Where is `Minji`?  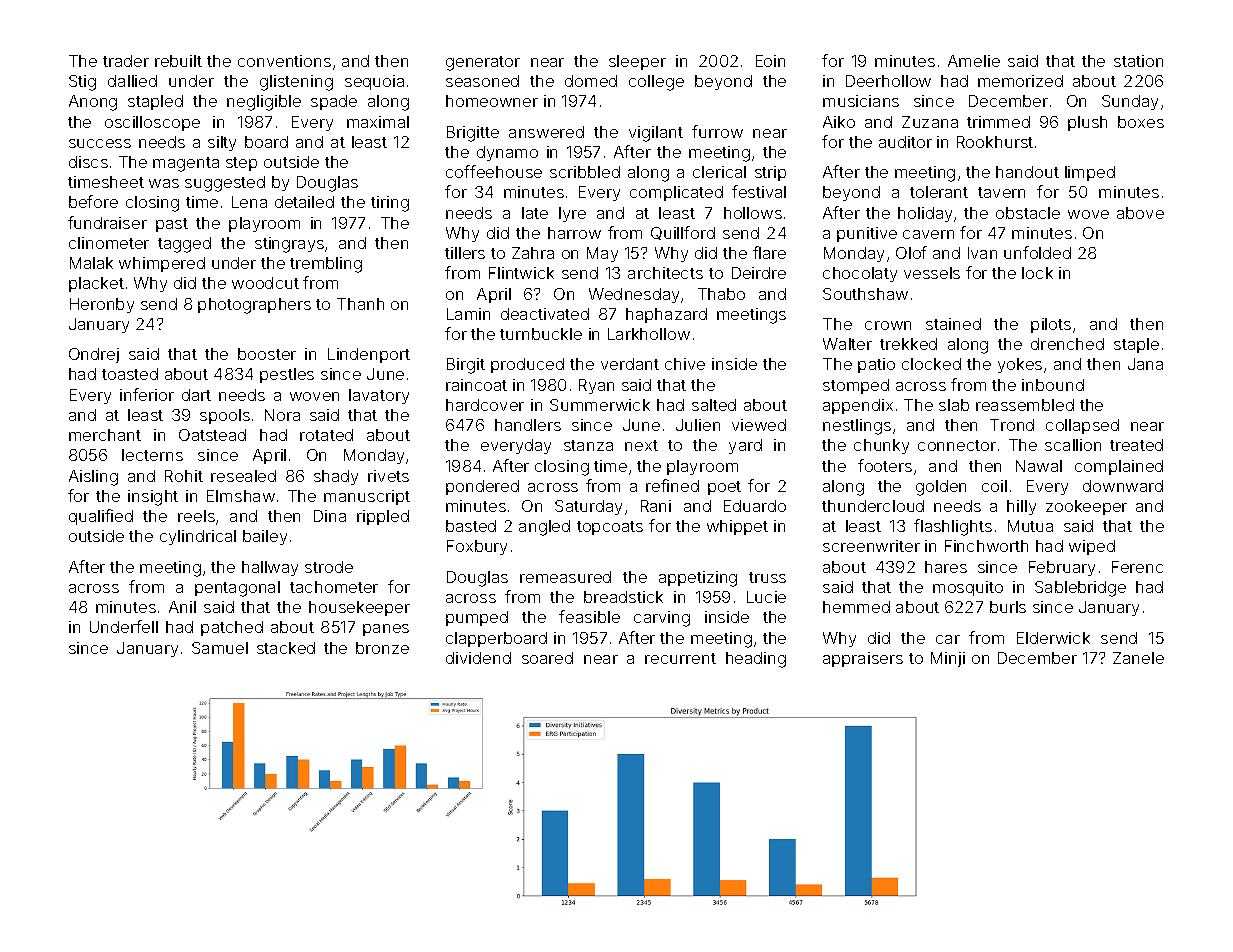
Minji is located at coordinates (948, 659).
